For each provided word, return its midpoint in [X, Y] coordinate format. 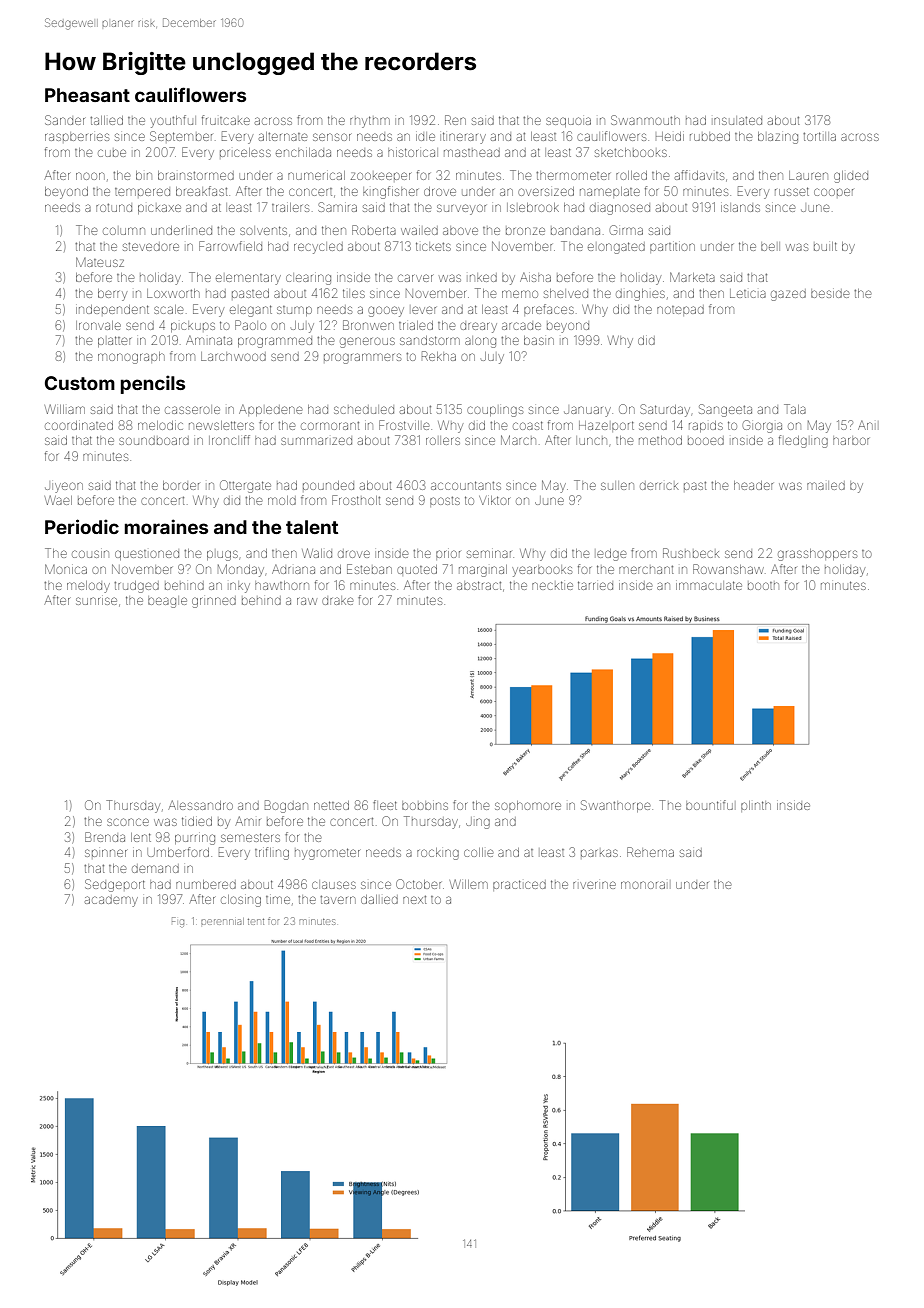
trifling [272, 853]
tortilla [819, 136]
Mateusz [100, 262]
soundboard [154, 441]
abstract [479, 585]
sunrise [96, 601]
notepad [680, 310]
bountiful [709, 805]
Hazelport [606, 425]
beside [830, 294]
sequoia [568, 122]
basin [539, 340]
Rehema [650, 852]
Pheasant [87, 95]
